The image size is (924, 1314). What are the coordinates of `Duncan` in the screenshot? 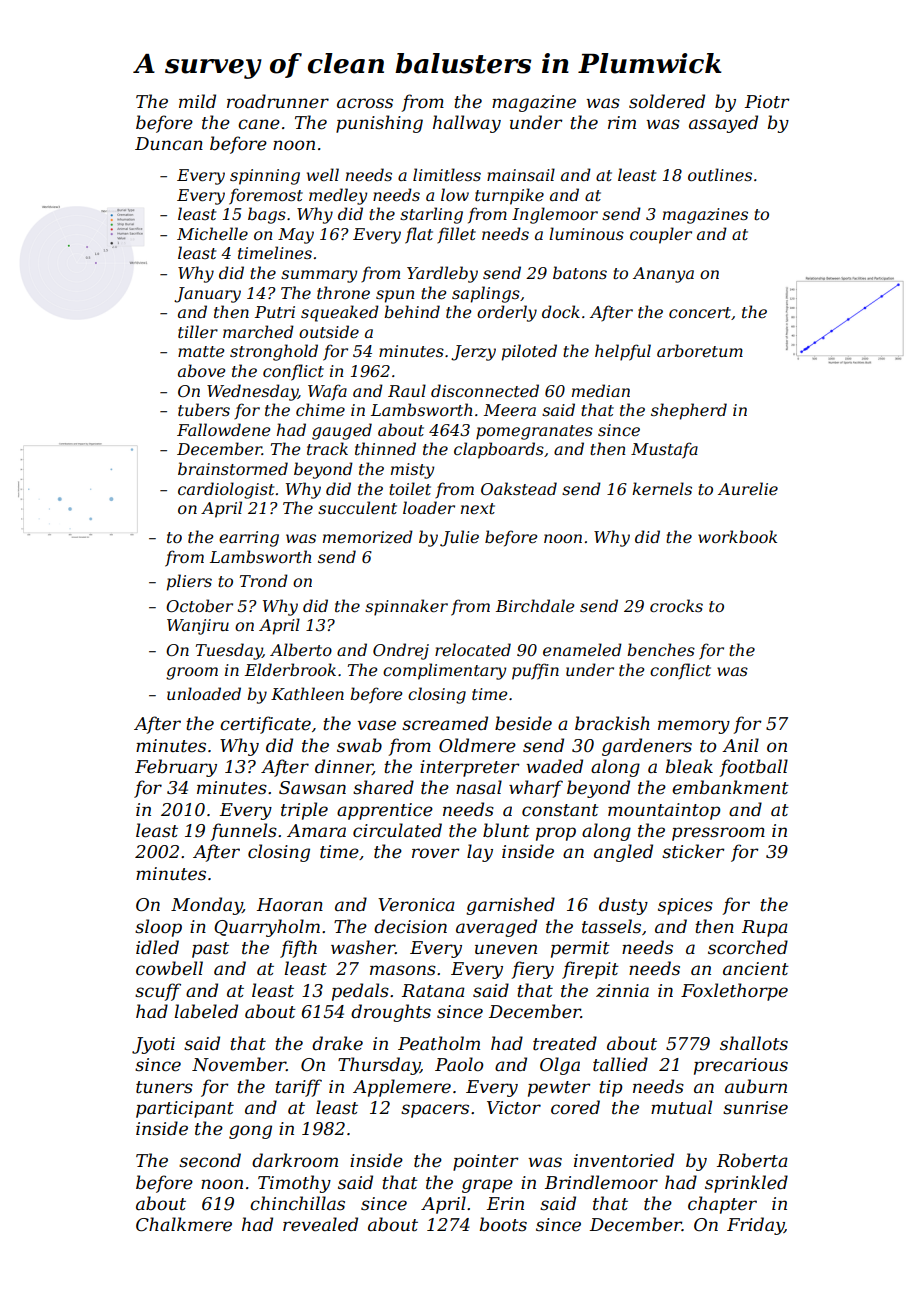 It's located at (169, 144).
